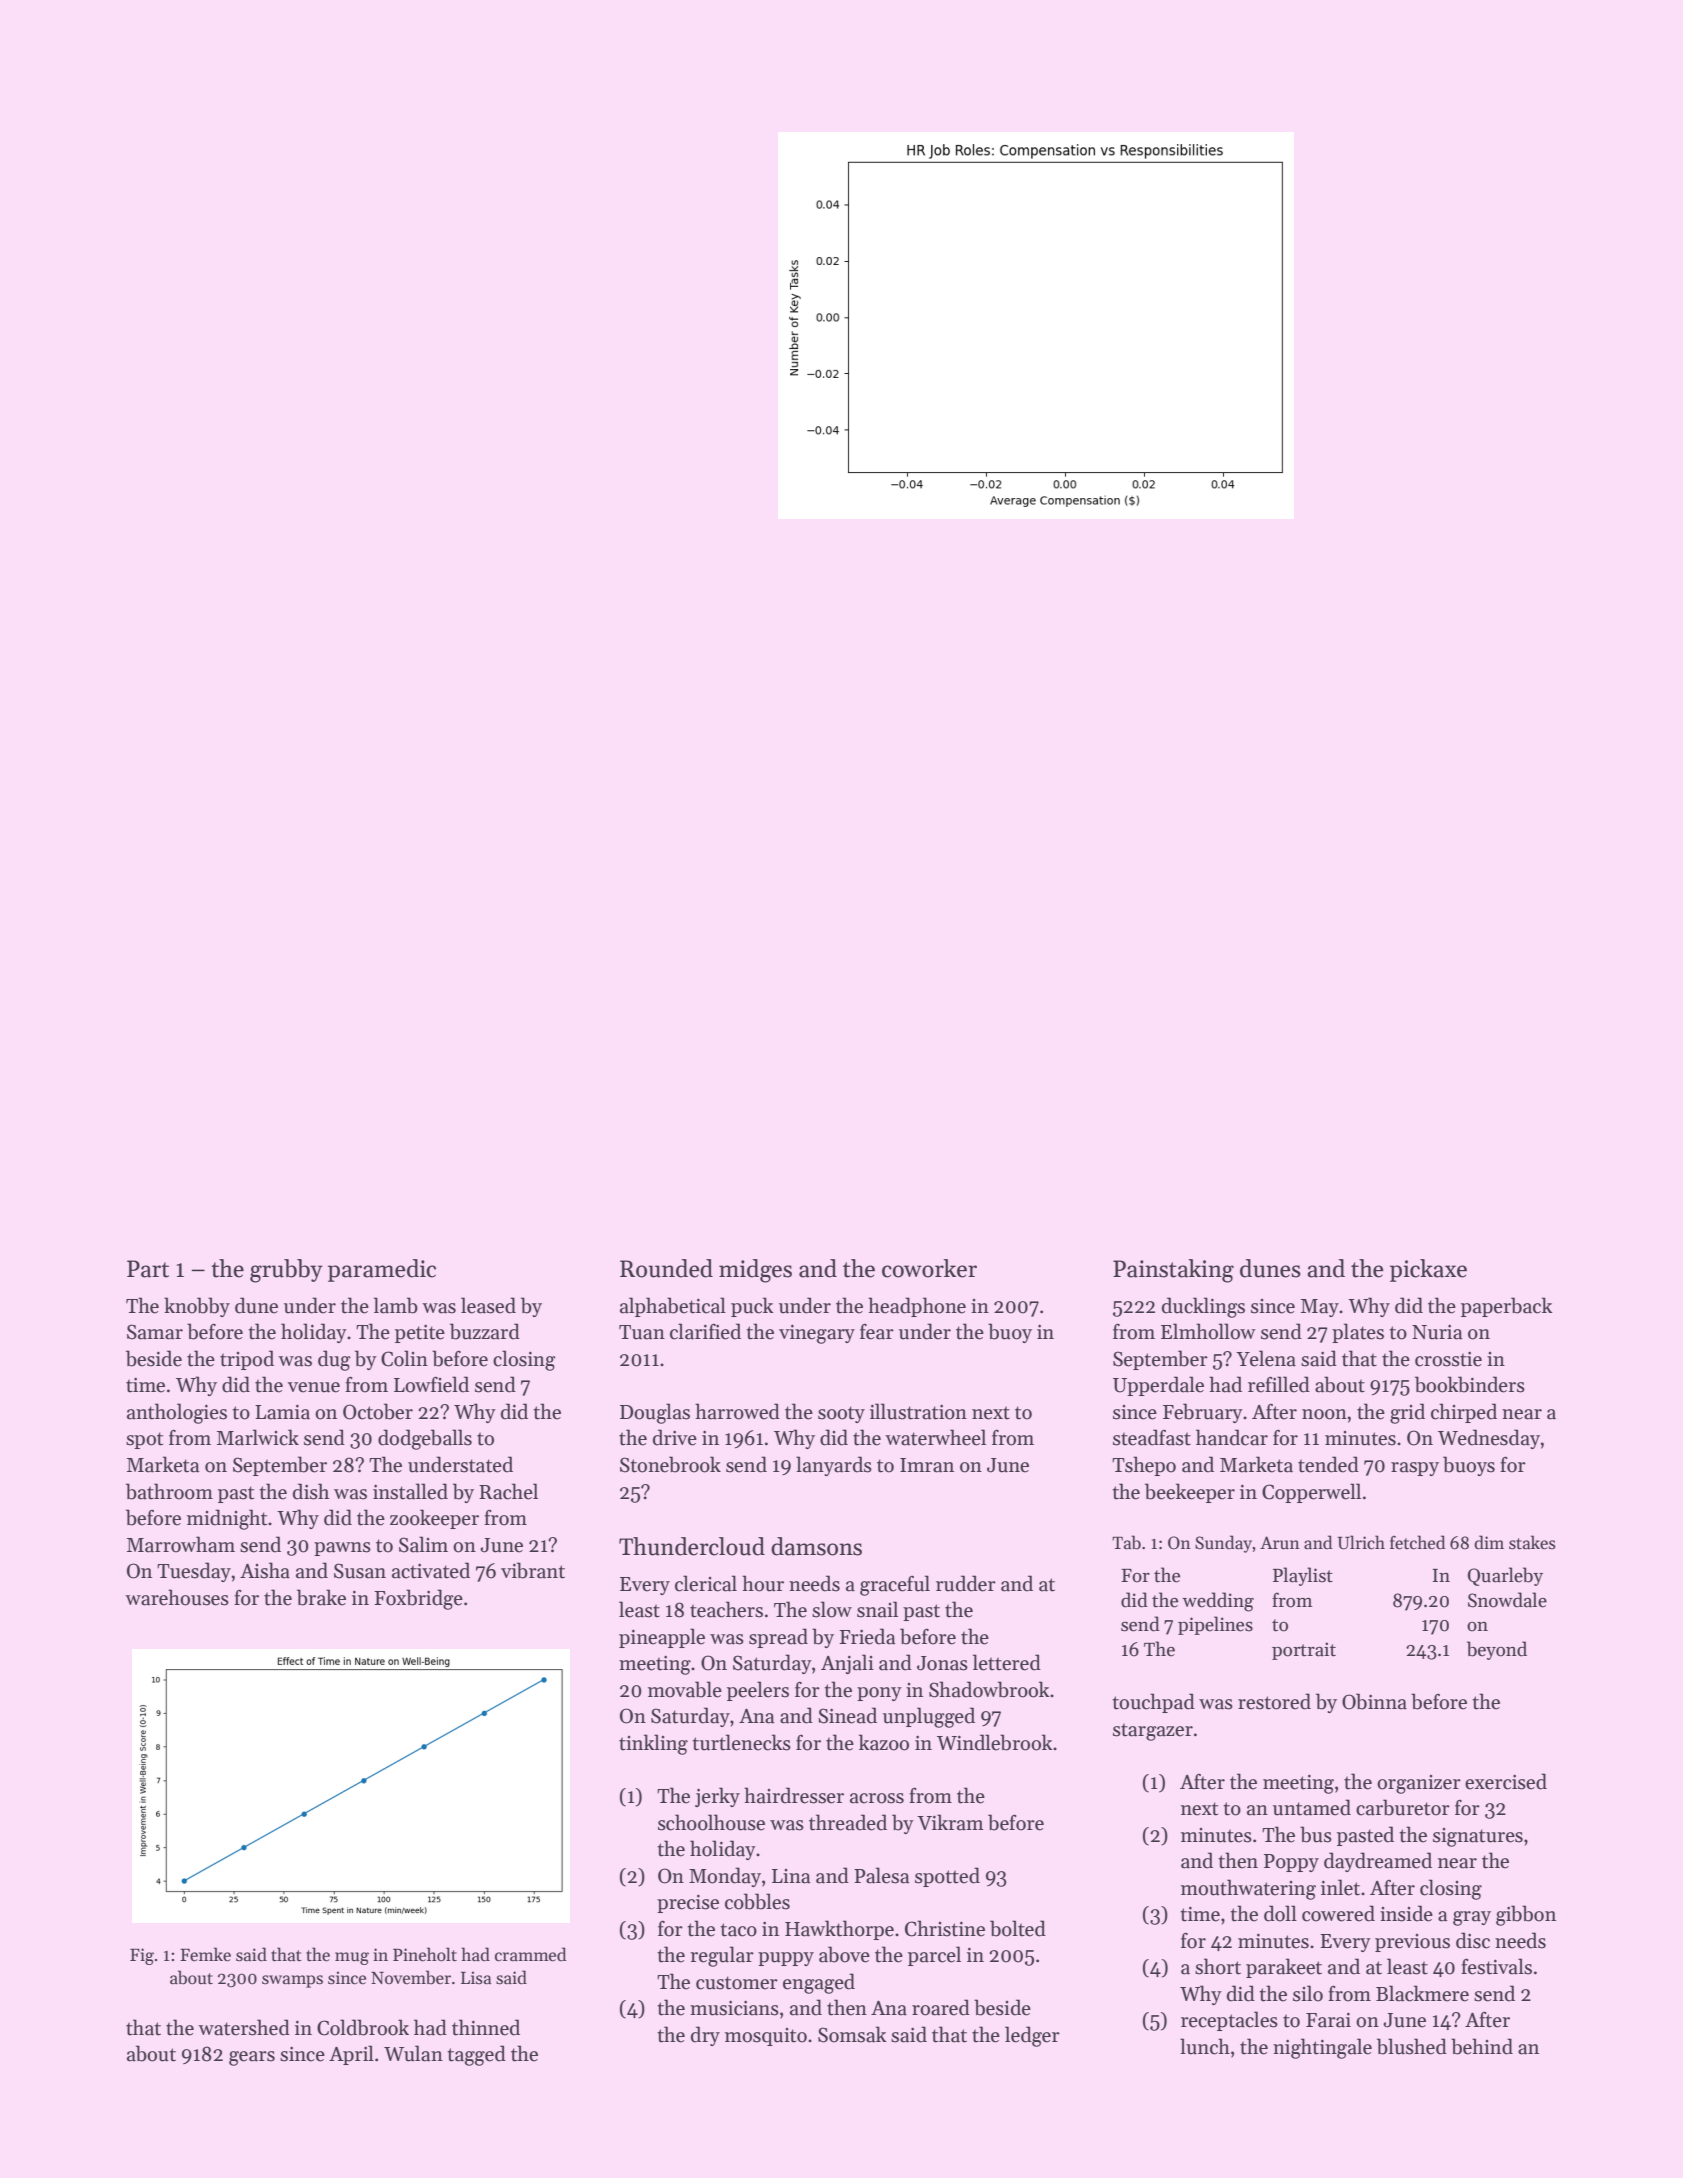  What do you see at coordinates (1412, 1943) in the page?
I see `previous` at bounding box center [1412, 1943].
